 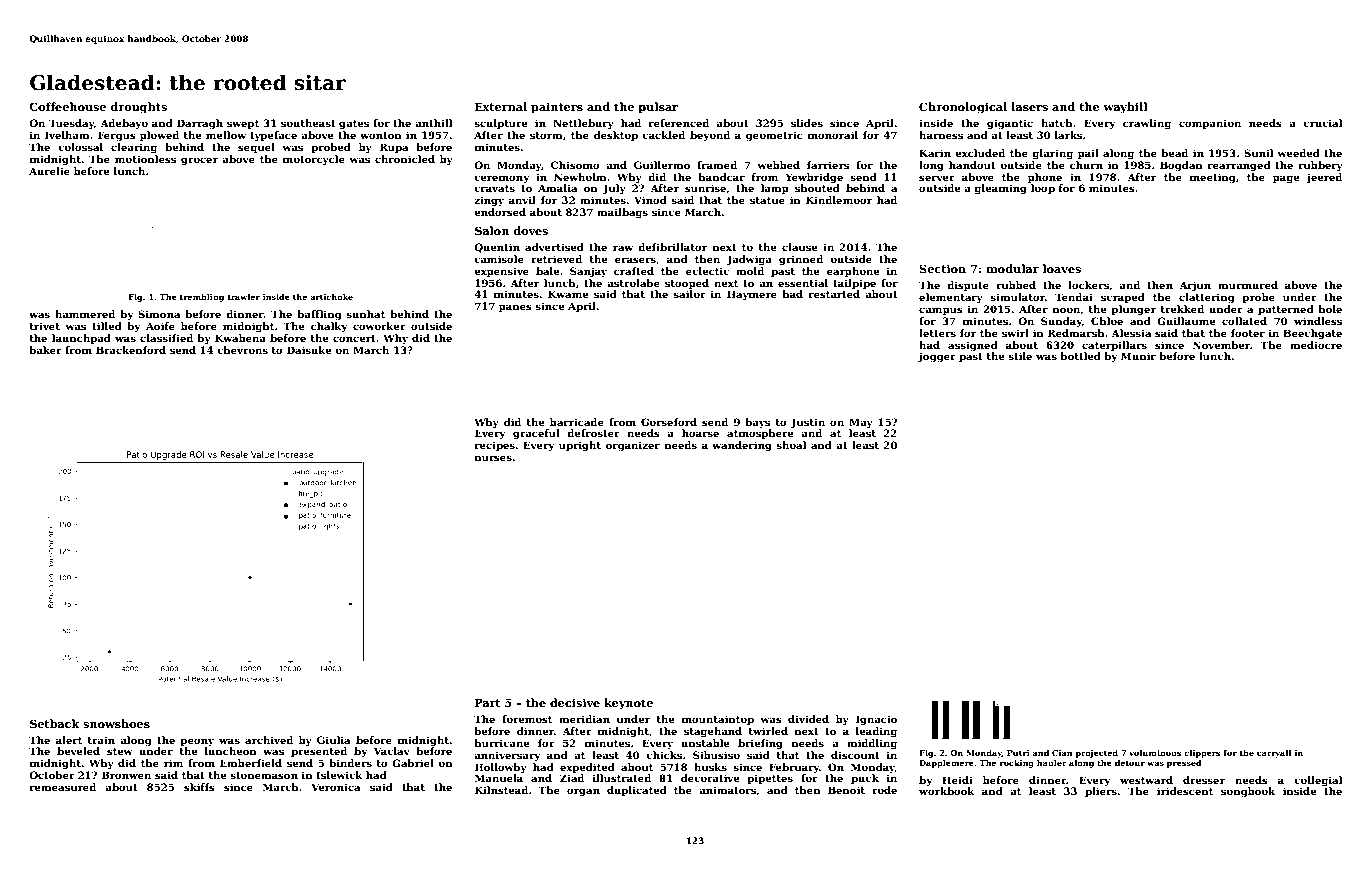 I want to click on wandering, so click(x=742, y=446).
